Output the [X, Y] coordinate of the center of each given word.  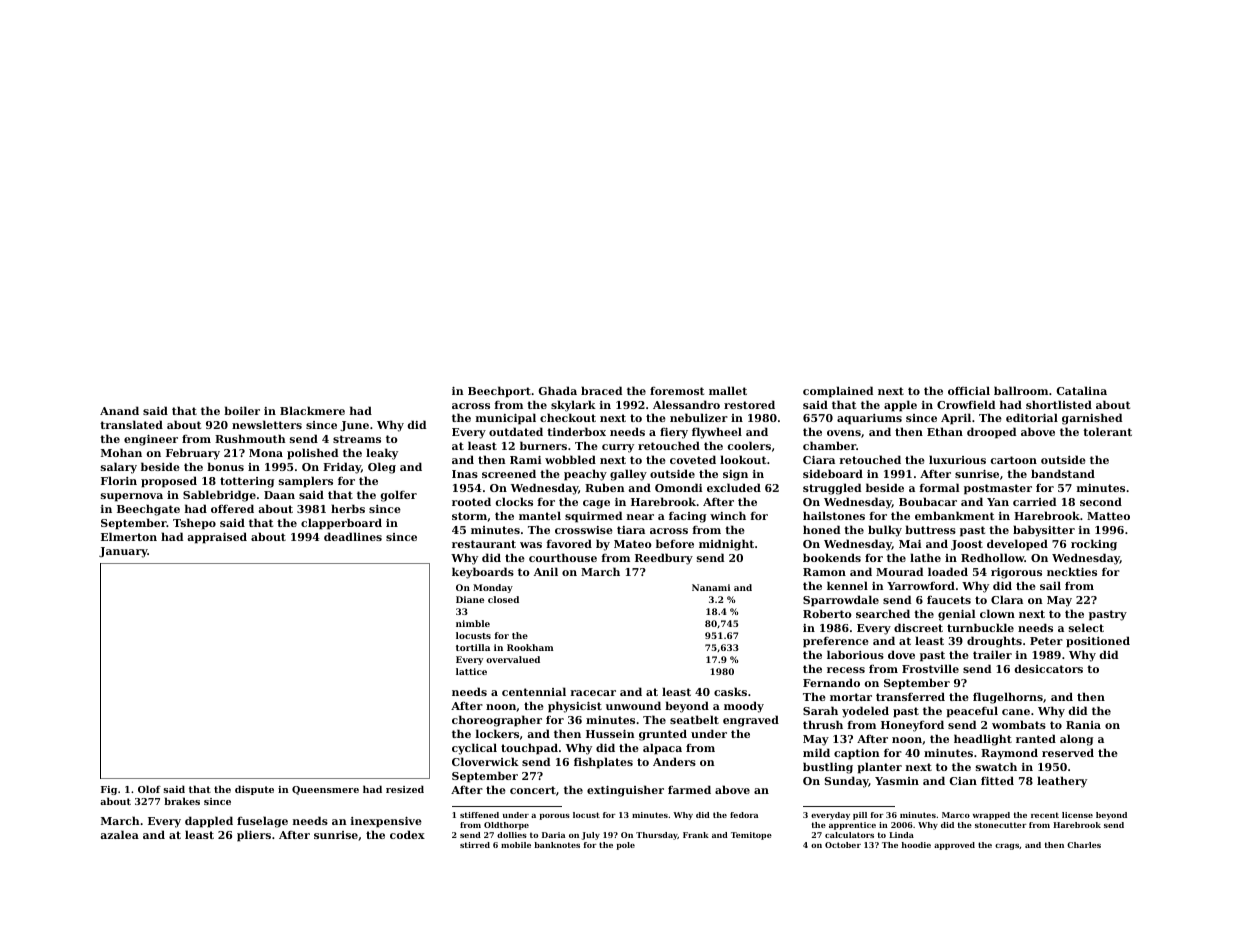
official [969, 390]
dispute [254, 790]
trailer [992, 654]
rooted [471, 501]
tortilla [473, 647]
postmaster [998, 489]
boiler [242, 410]
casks [730, 691]
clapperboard [341, 524]
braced [601, 390]
